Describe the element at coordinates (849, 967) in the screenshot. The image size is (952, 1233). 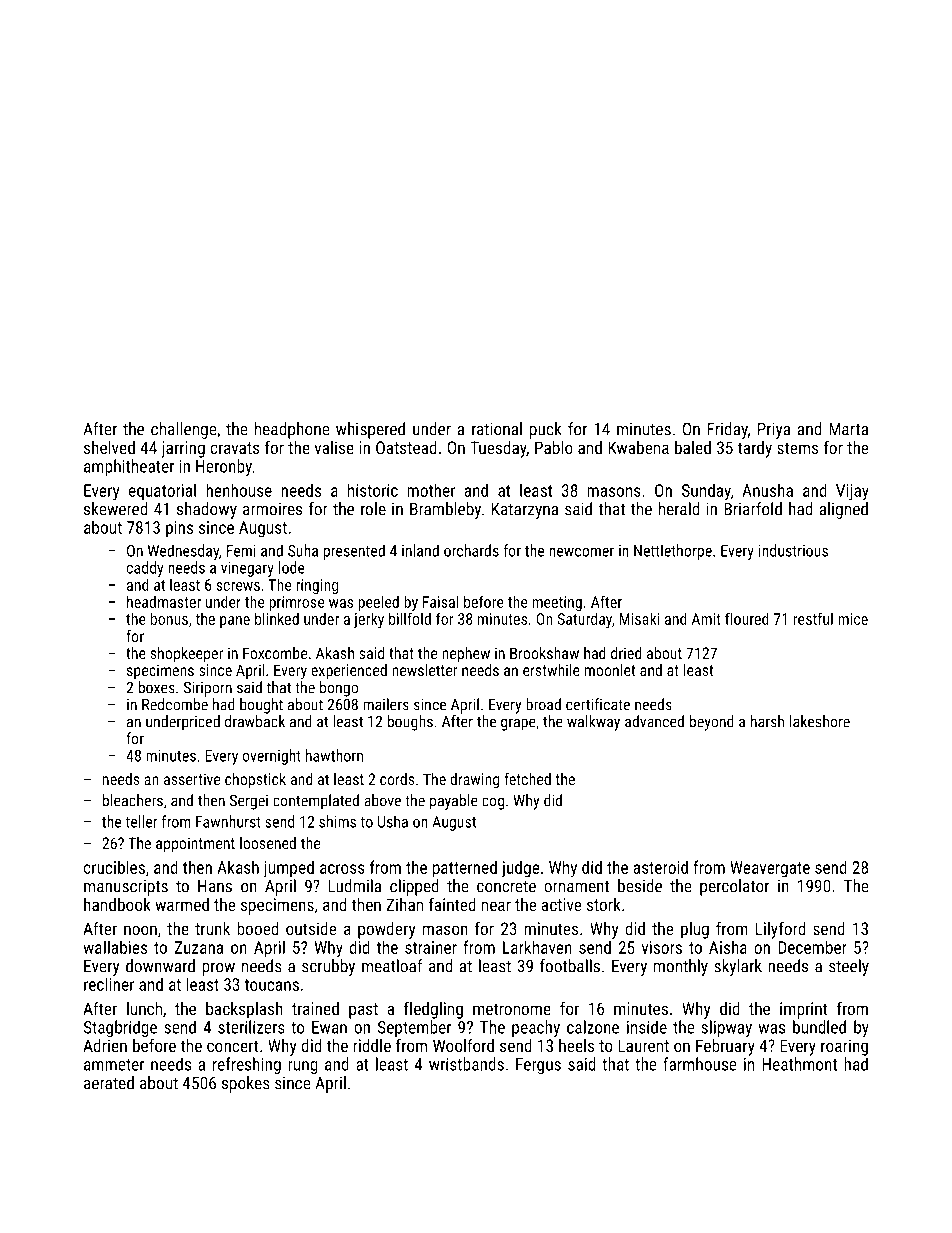
I see `steely` at that location.
